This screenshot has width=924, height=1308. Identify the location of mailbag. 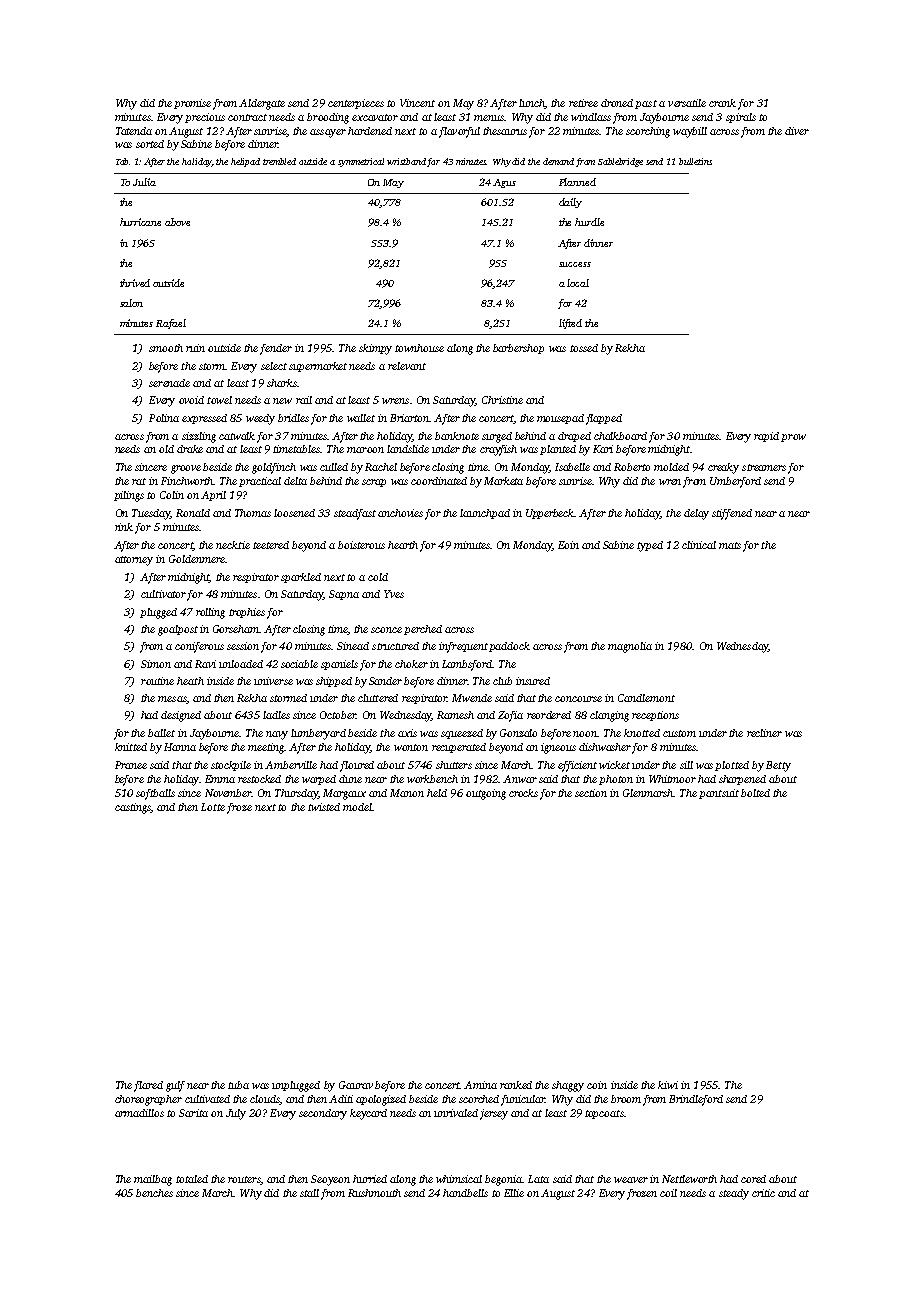
(153, 1180).
